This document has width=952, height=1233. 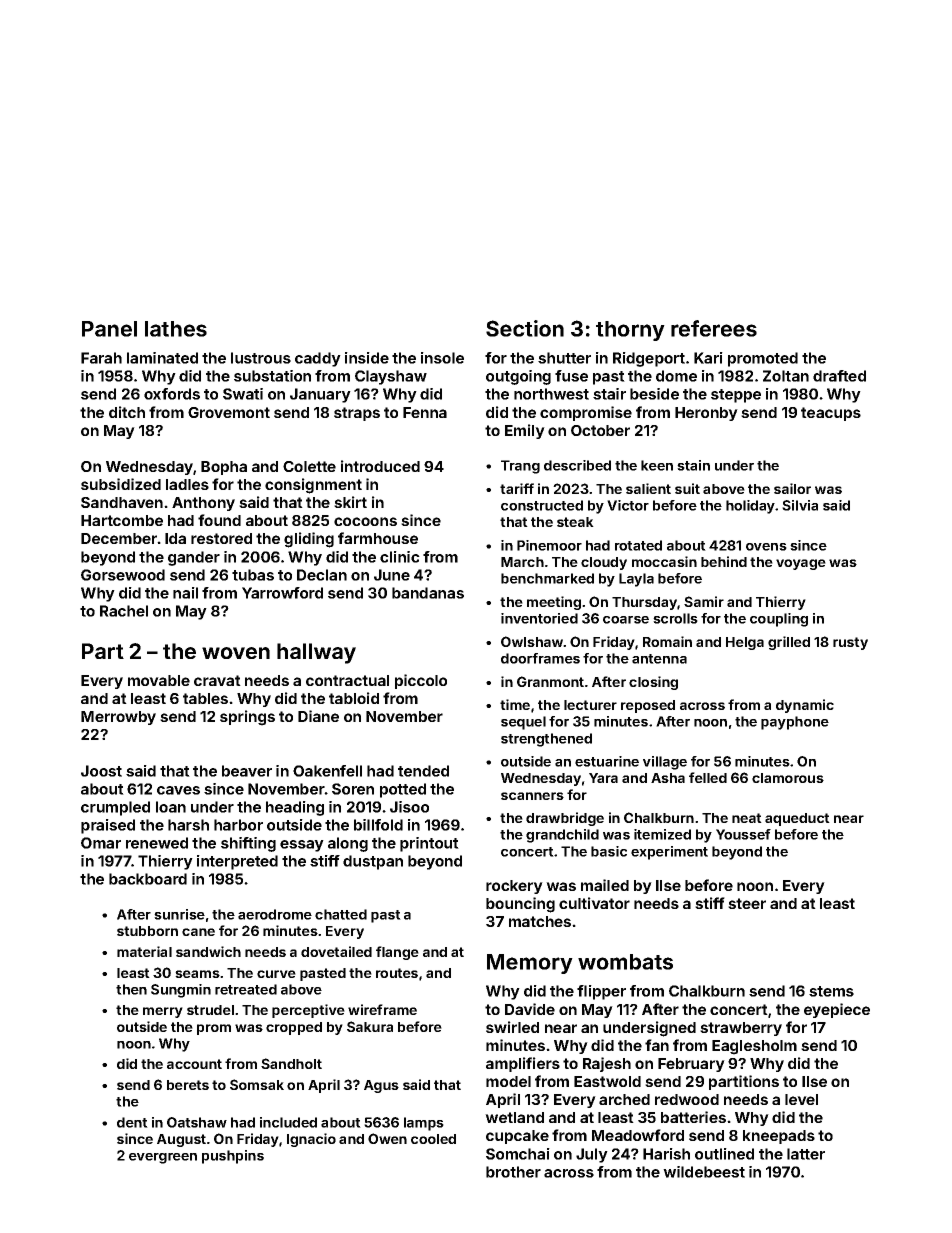 What do you see at coordinates (397, 973) in the document?
I see `routes` at bounding box center [397, 973].
